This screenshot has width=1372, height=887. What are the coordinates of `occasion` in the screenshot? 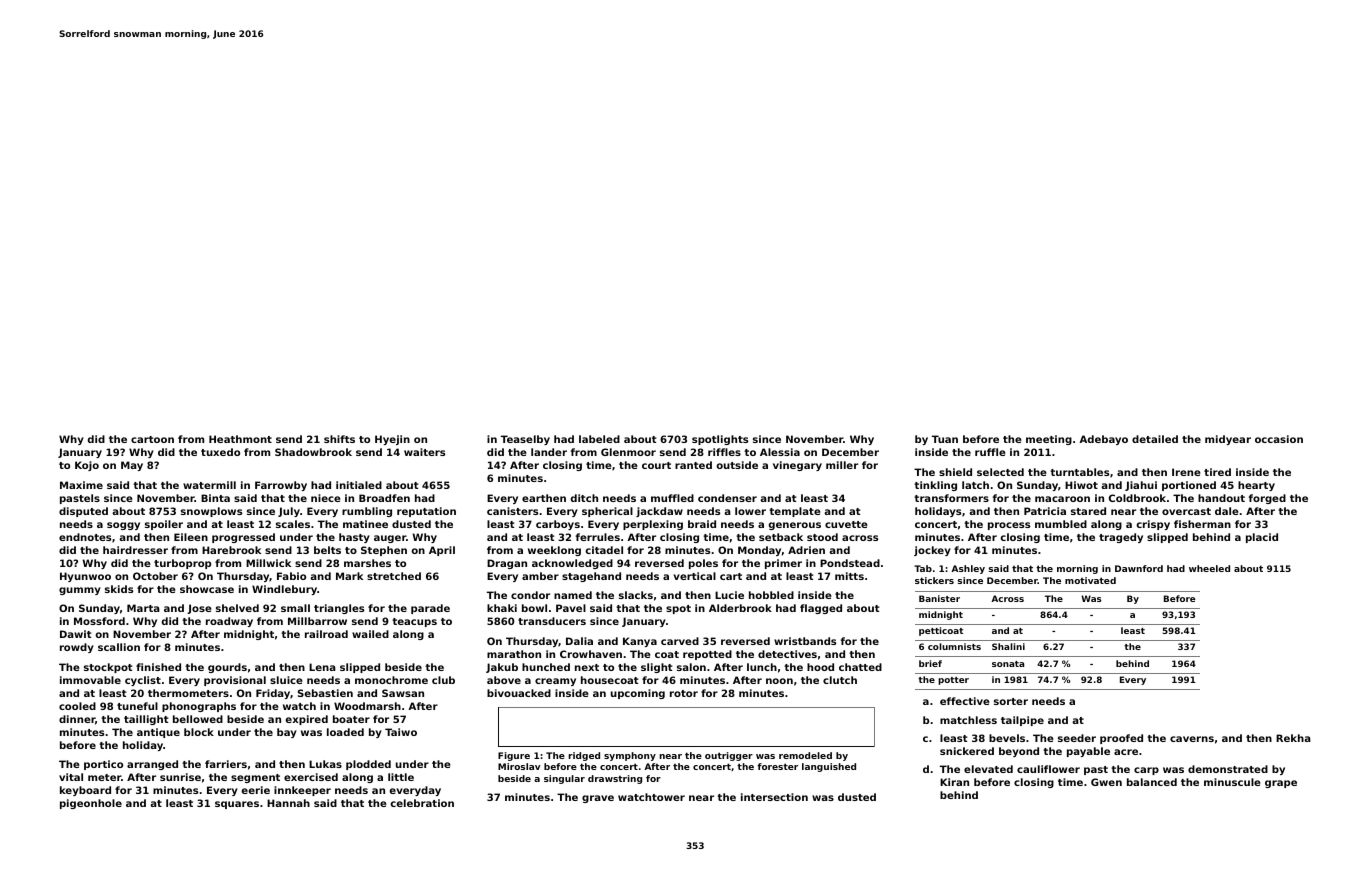 It's located at (1279, 439).
